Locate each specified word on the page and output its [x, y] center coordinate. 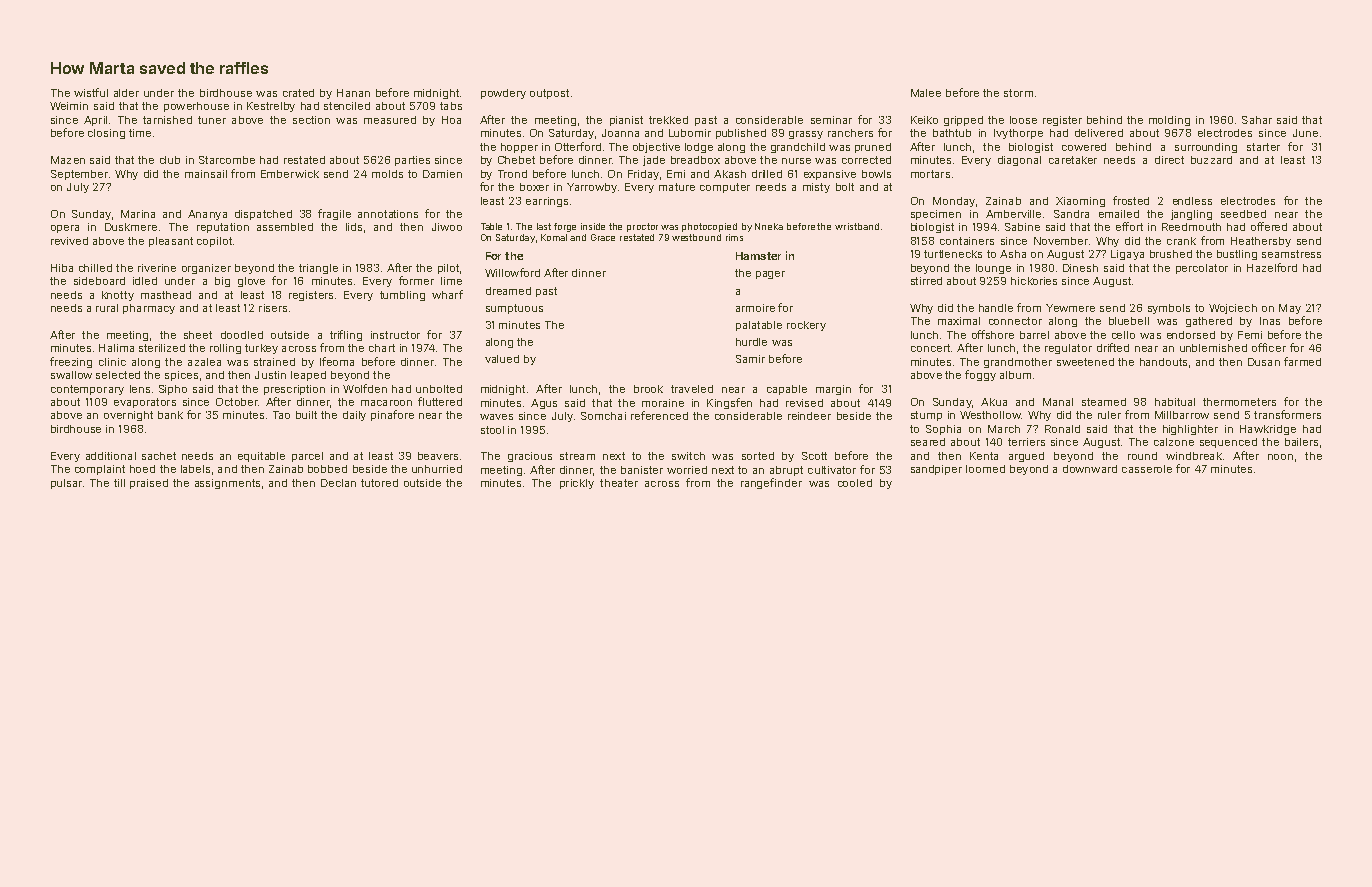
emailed [1119, 214]
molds [387, 174]
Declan [338, 483]
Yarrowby [592, 188]
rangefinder [771, 483]
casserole [1147, 469]
